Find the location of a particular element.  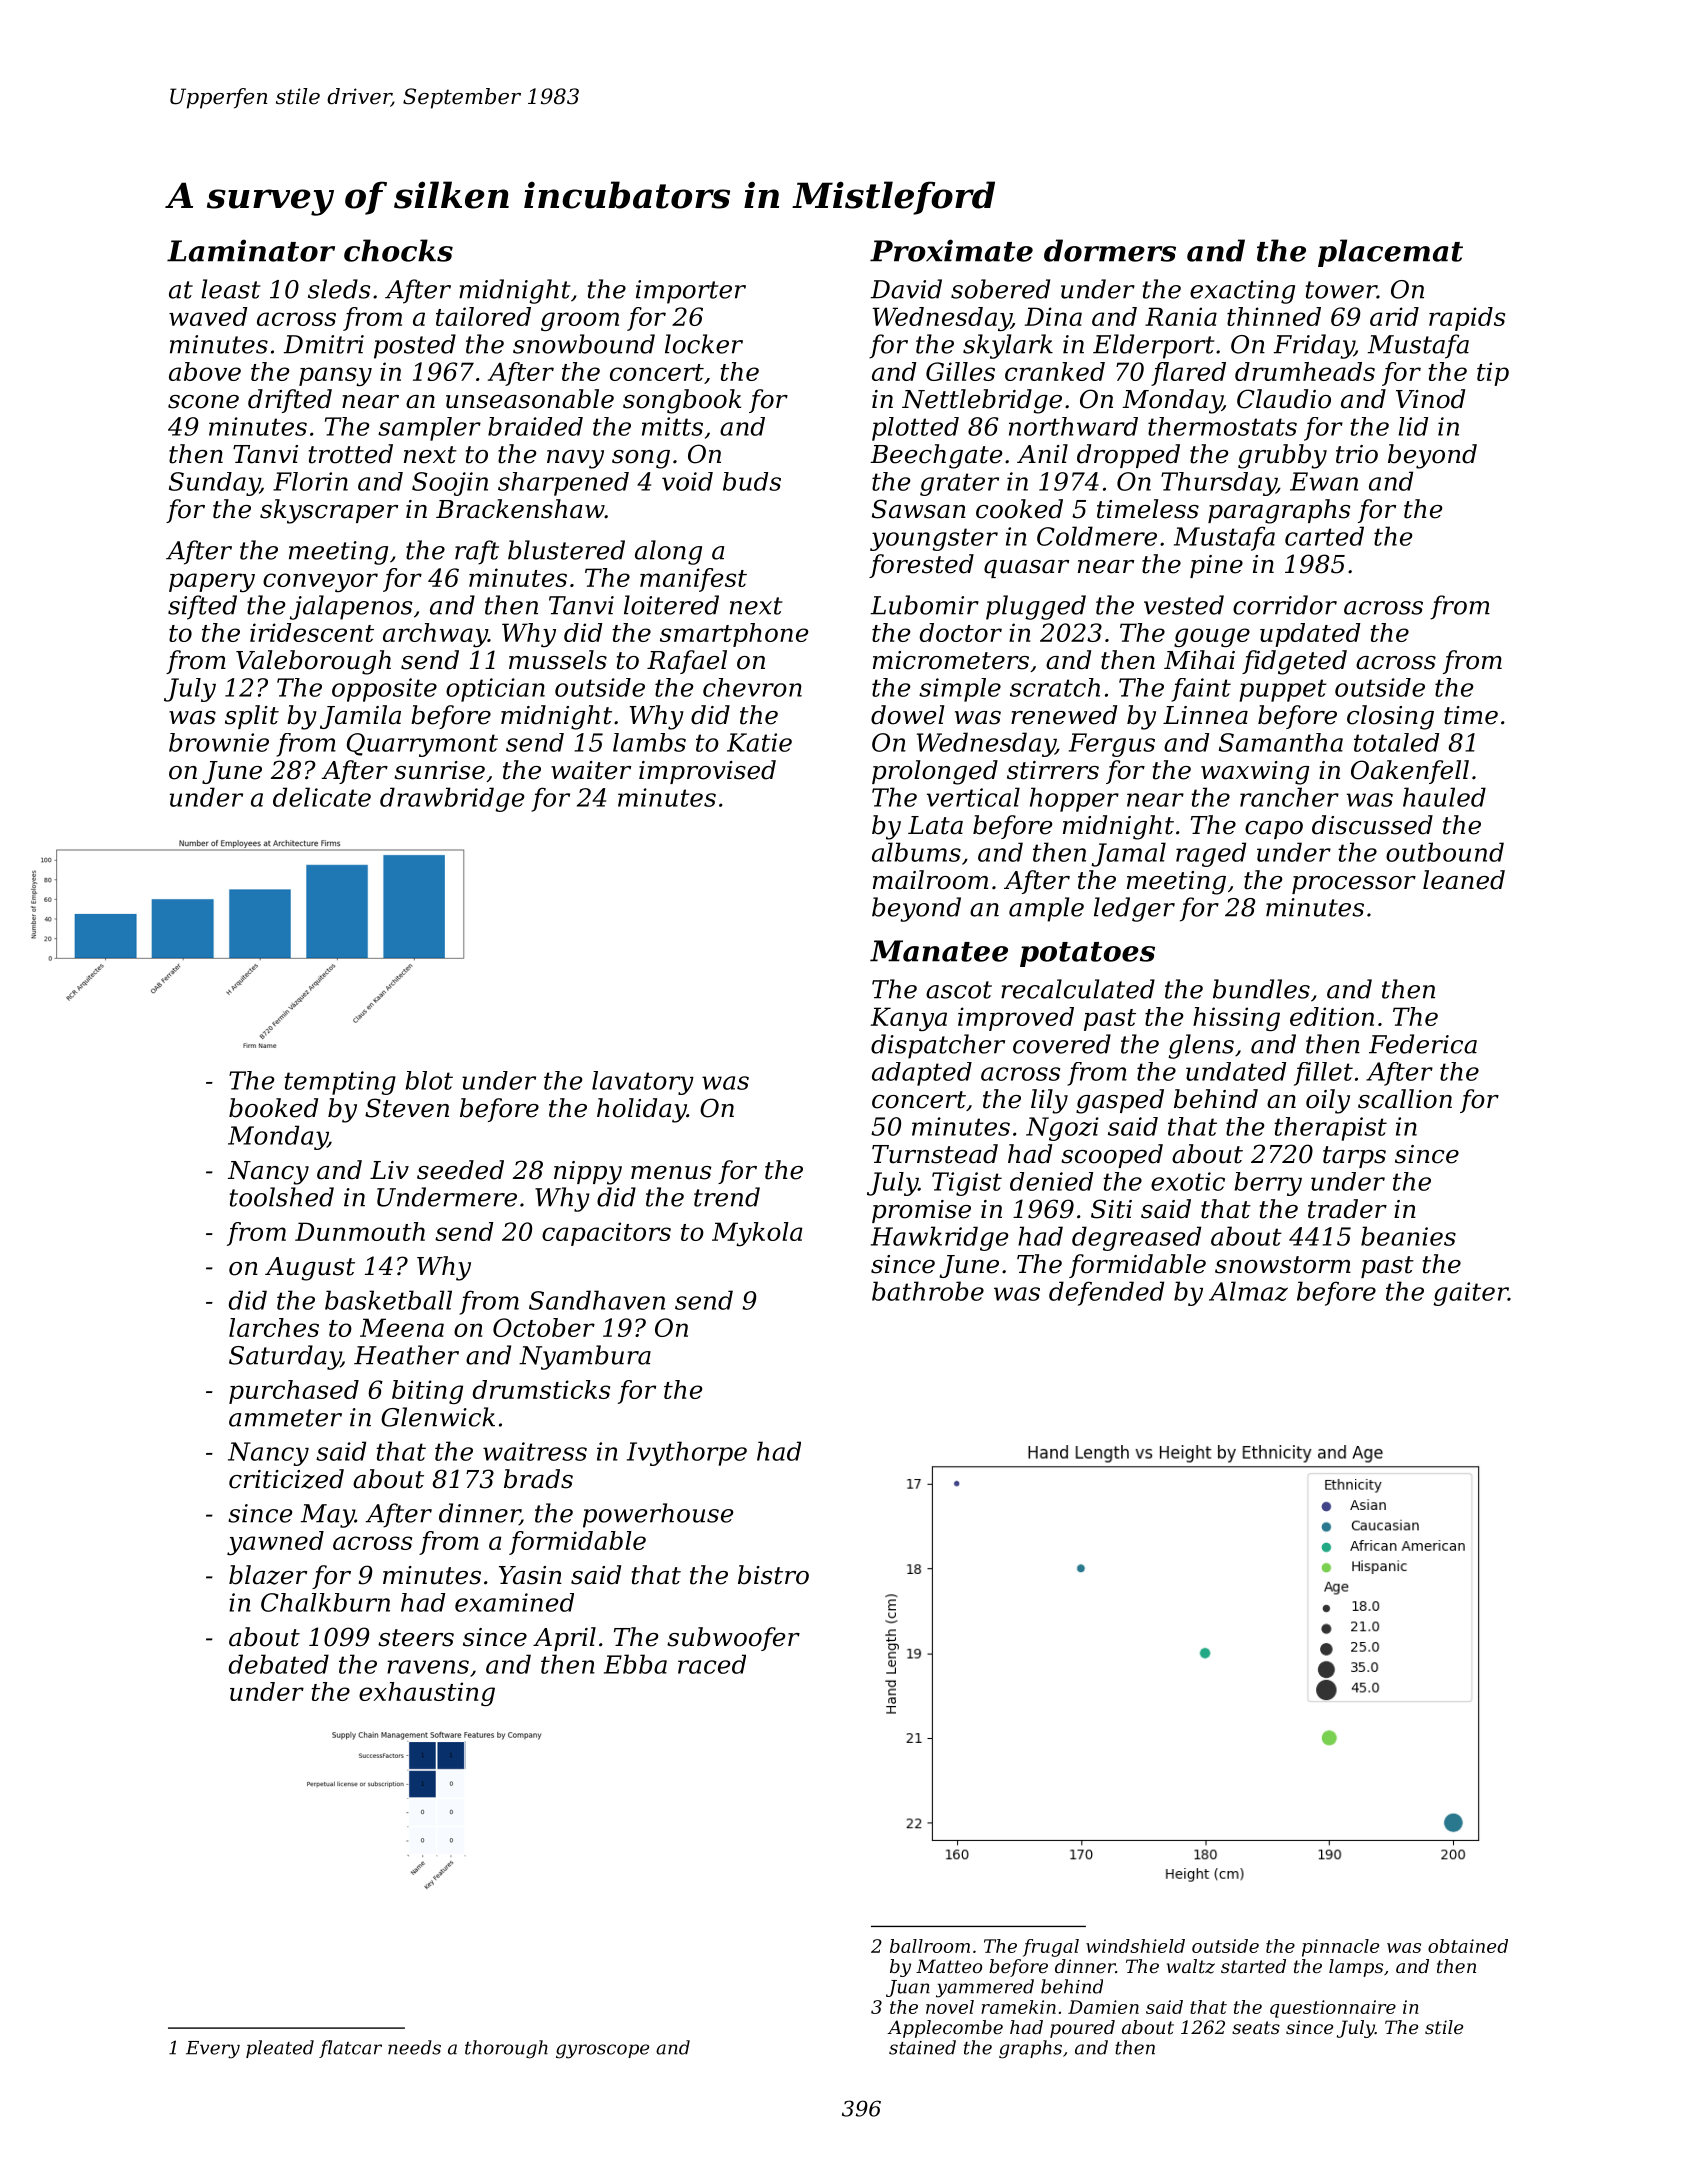

bathrobe is located at coordinates (928, 1291).
